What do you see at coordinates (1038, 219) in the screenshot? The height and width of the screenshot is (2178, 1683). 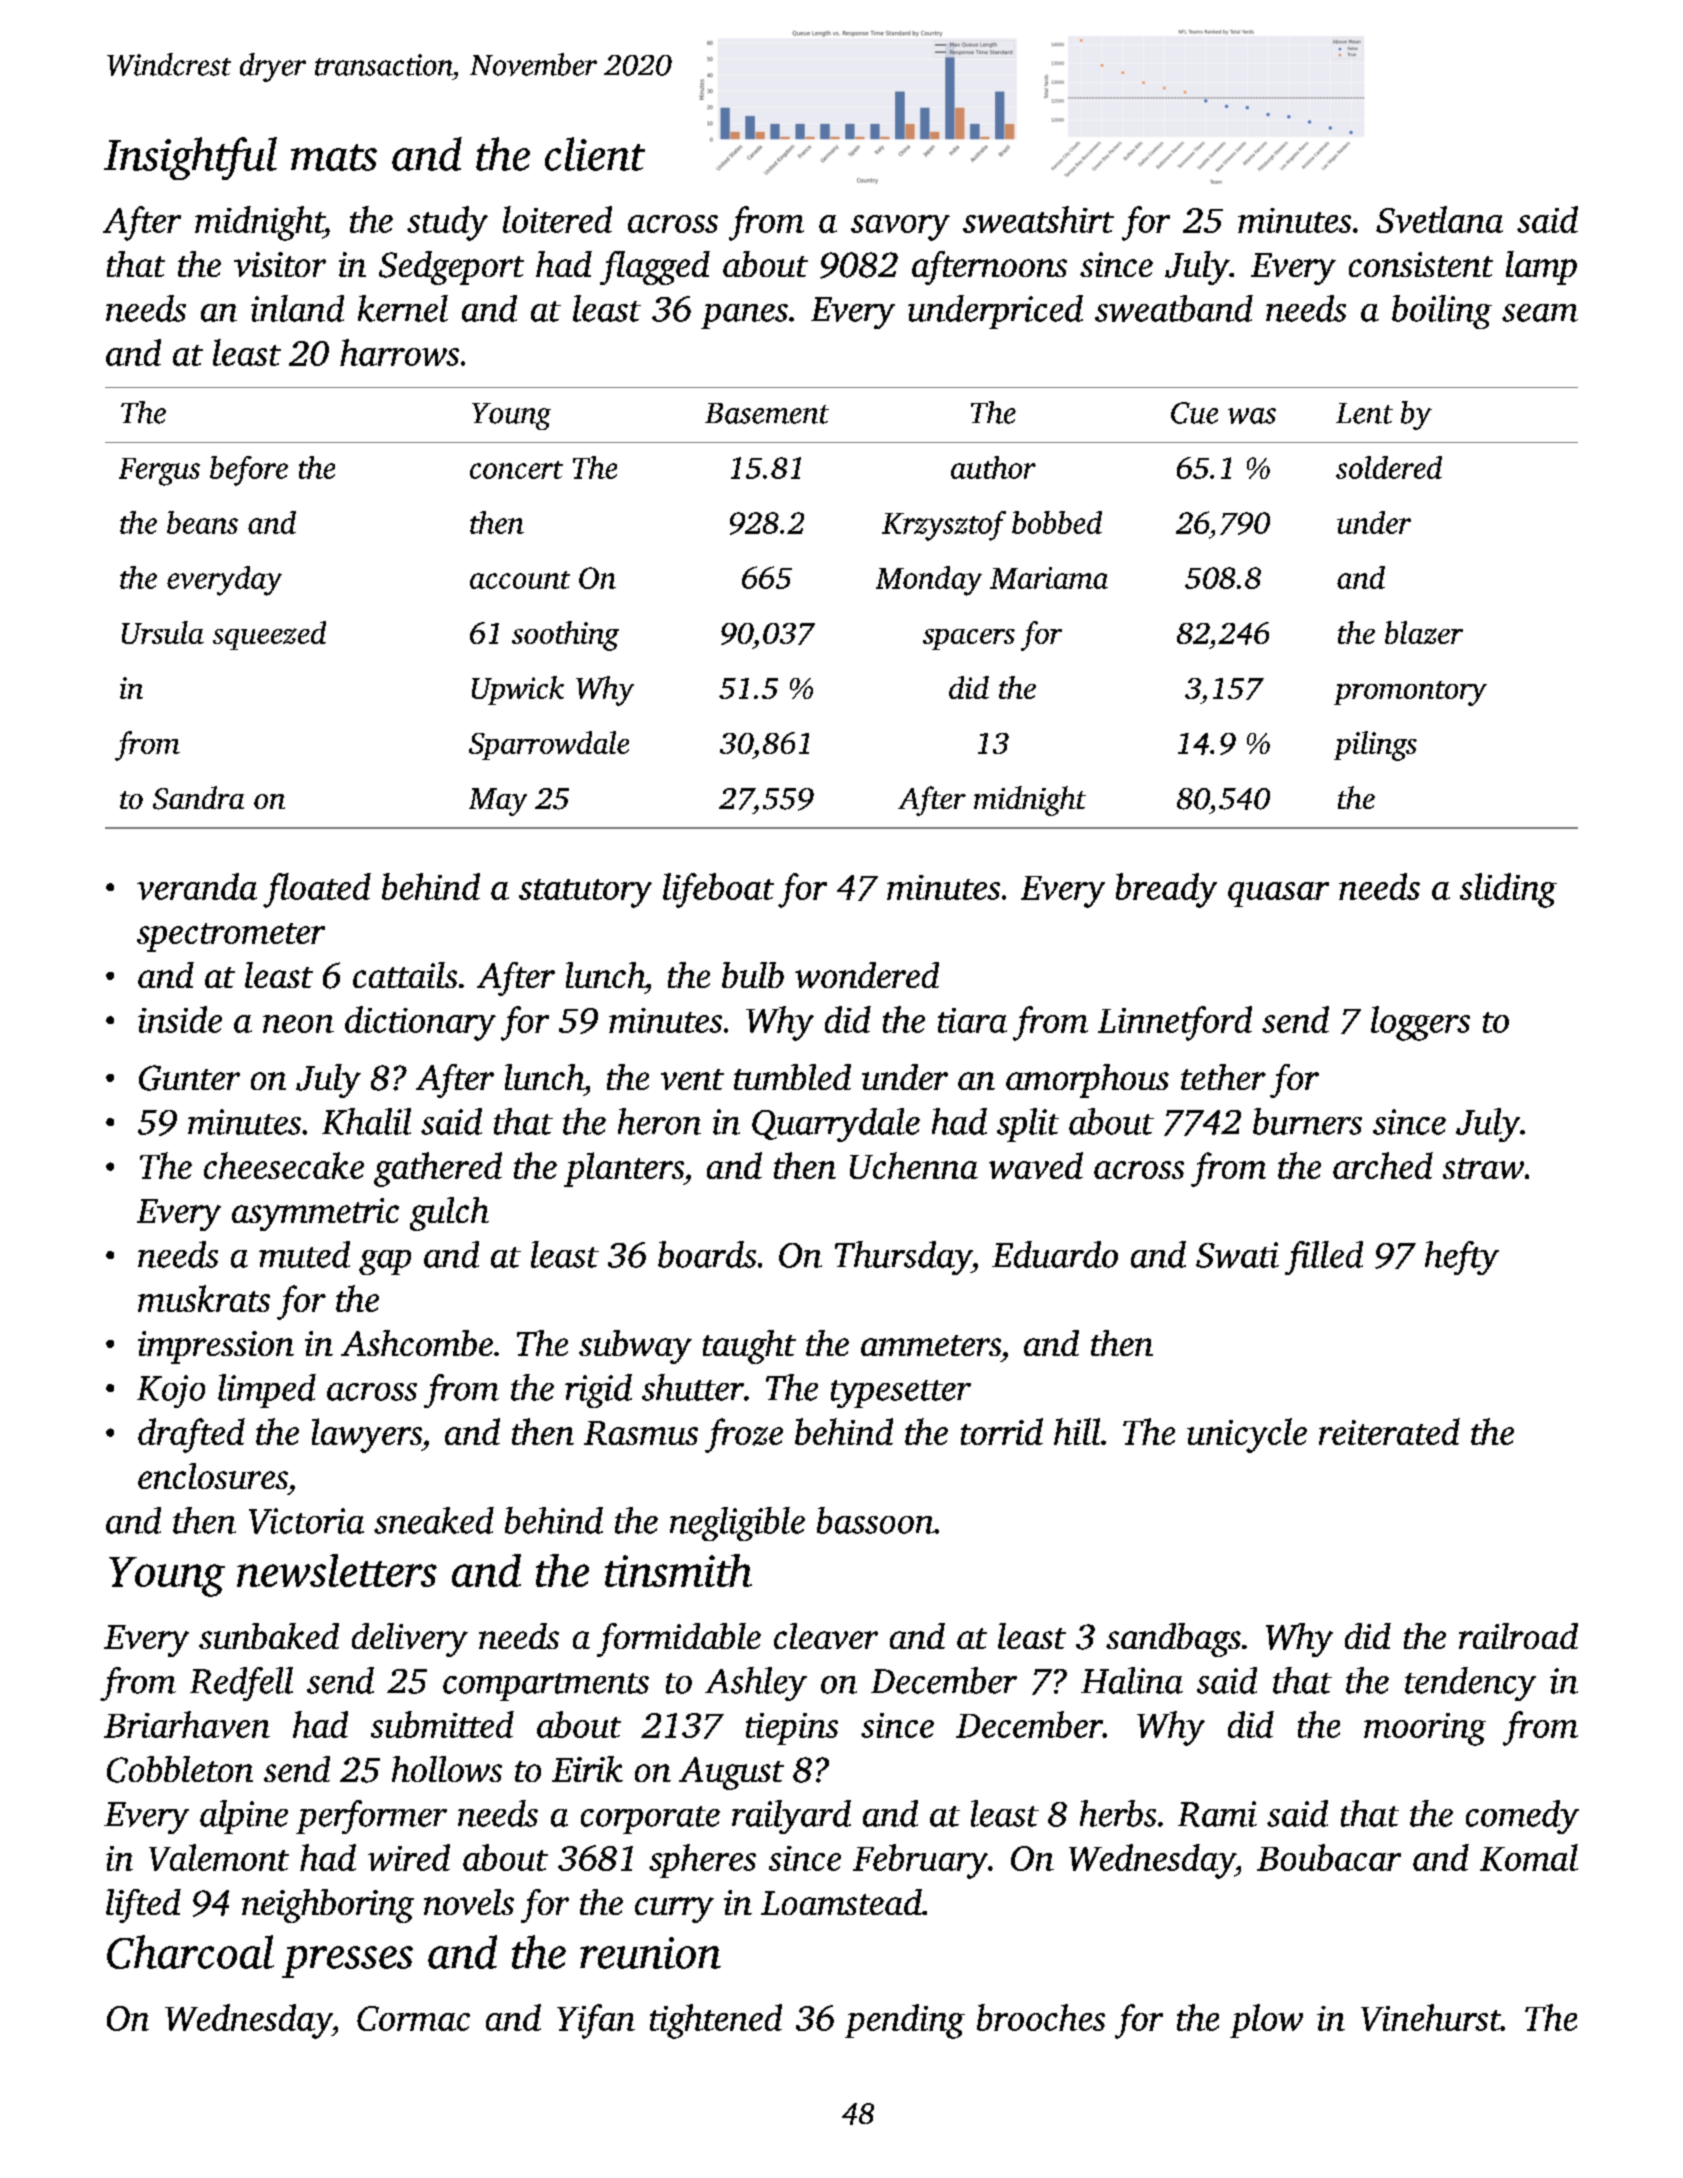 I see `sweatshirt` at bounding box center [1038, 219].
